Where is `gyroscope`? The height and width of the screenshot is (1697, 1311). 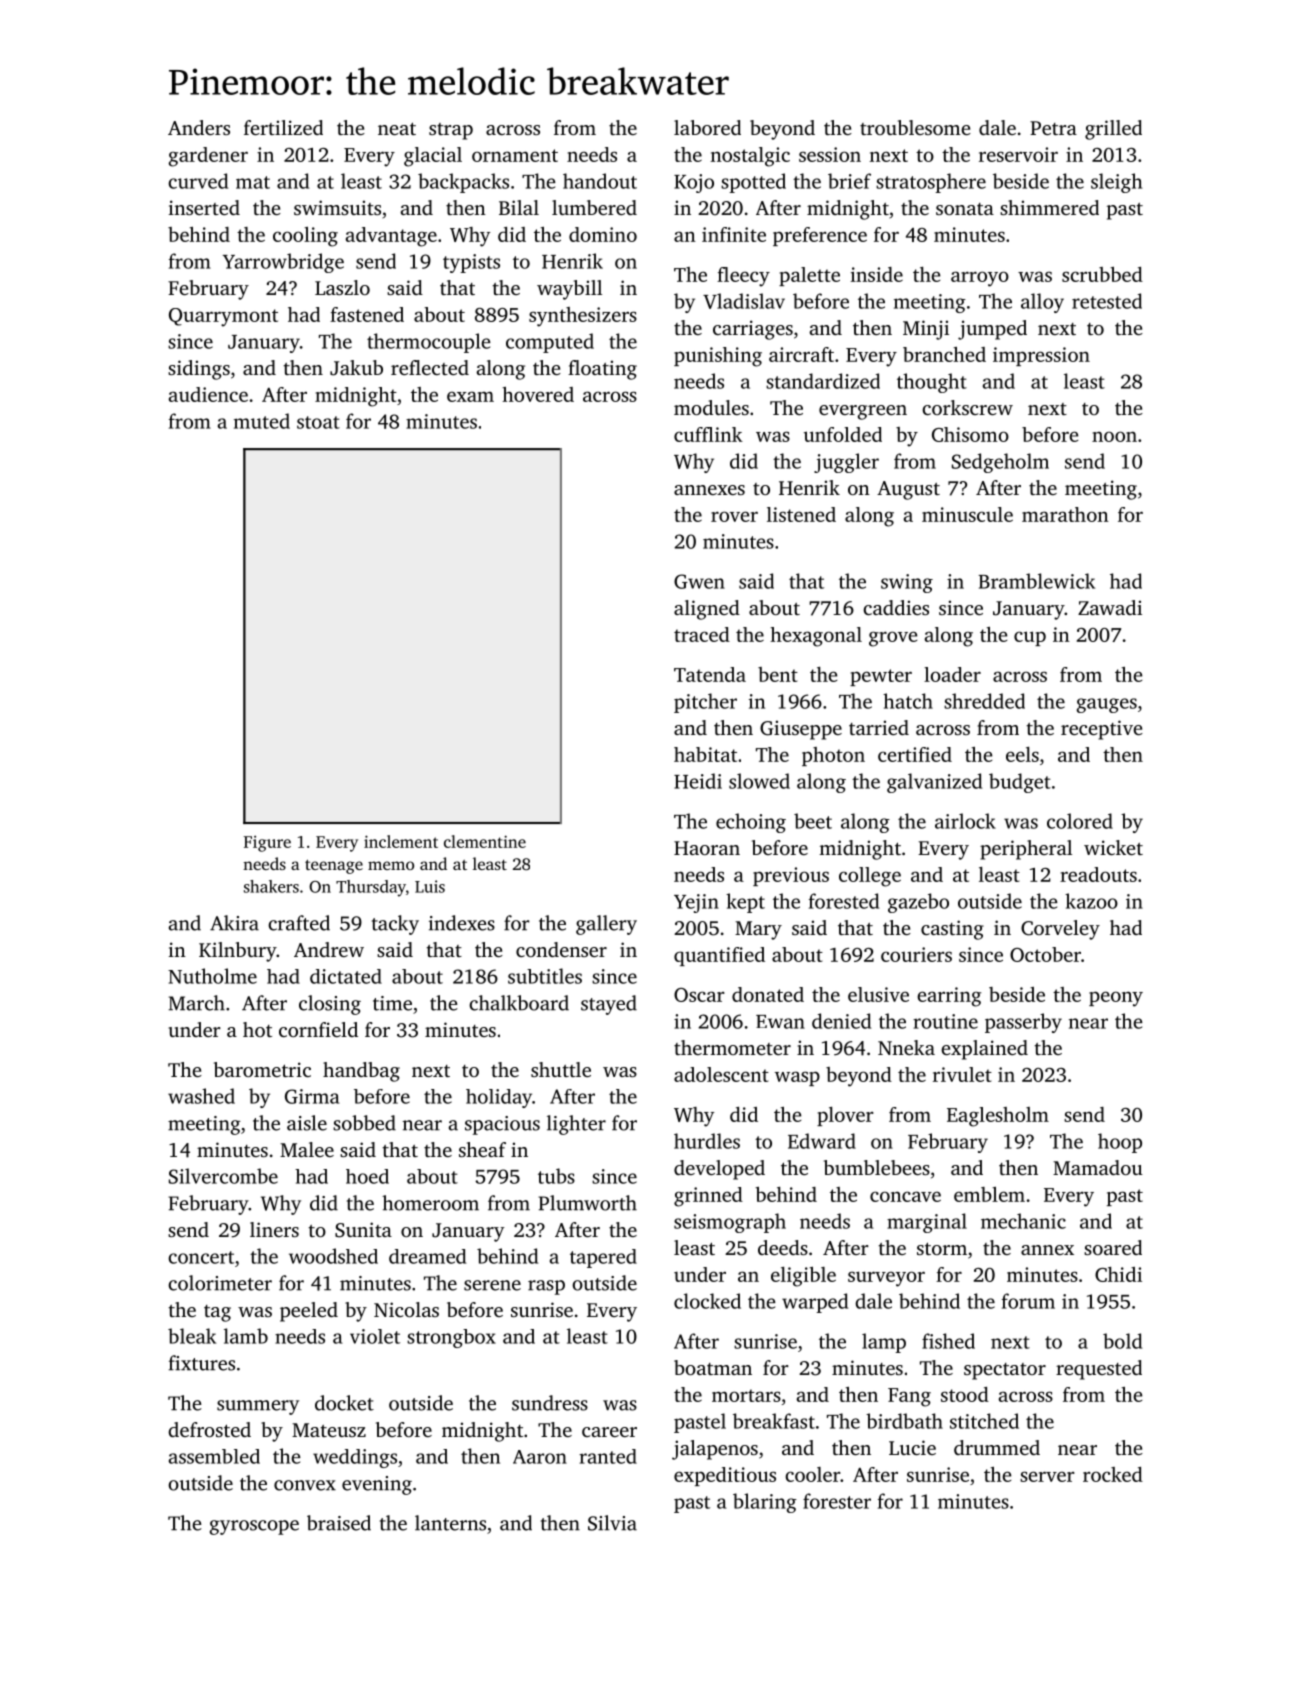
gyroscope is located at coordinates (254, 1527).
